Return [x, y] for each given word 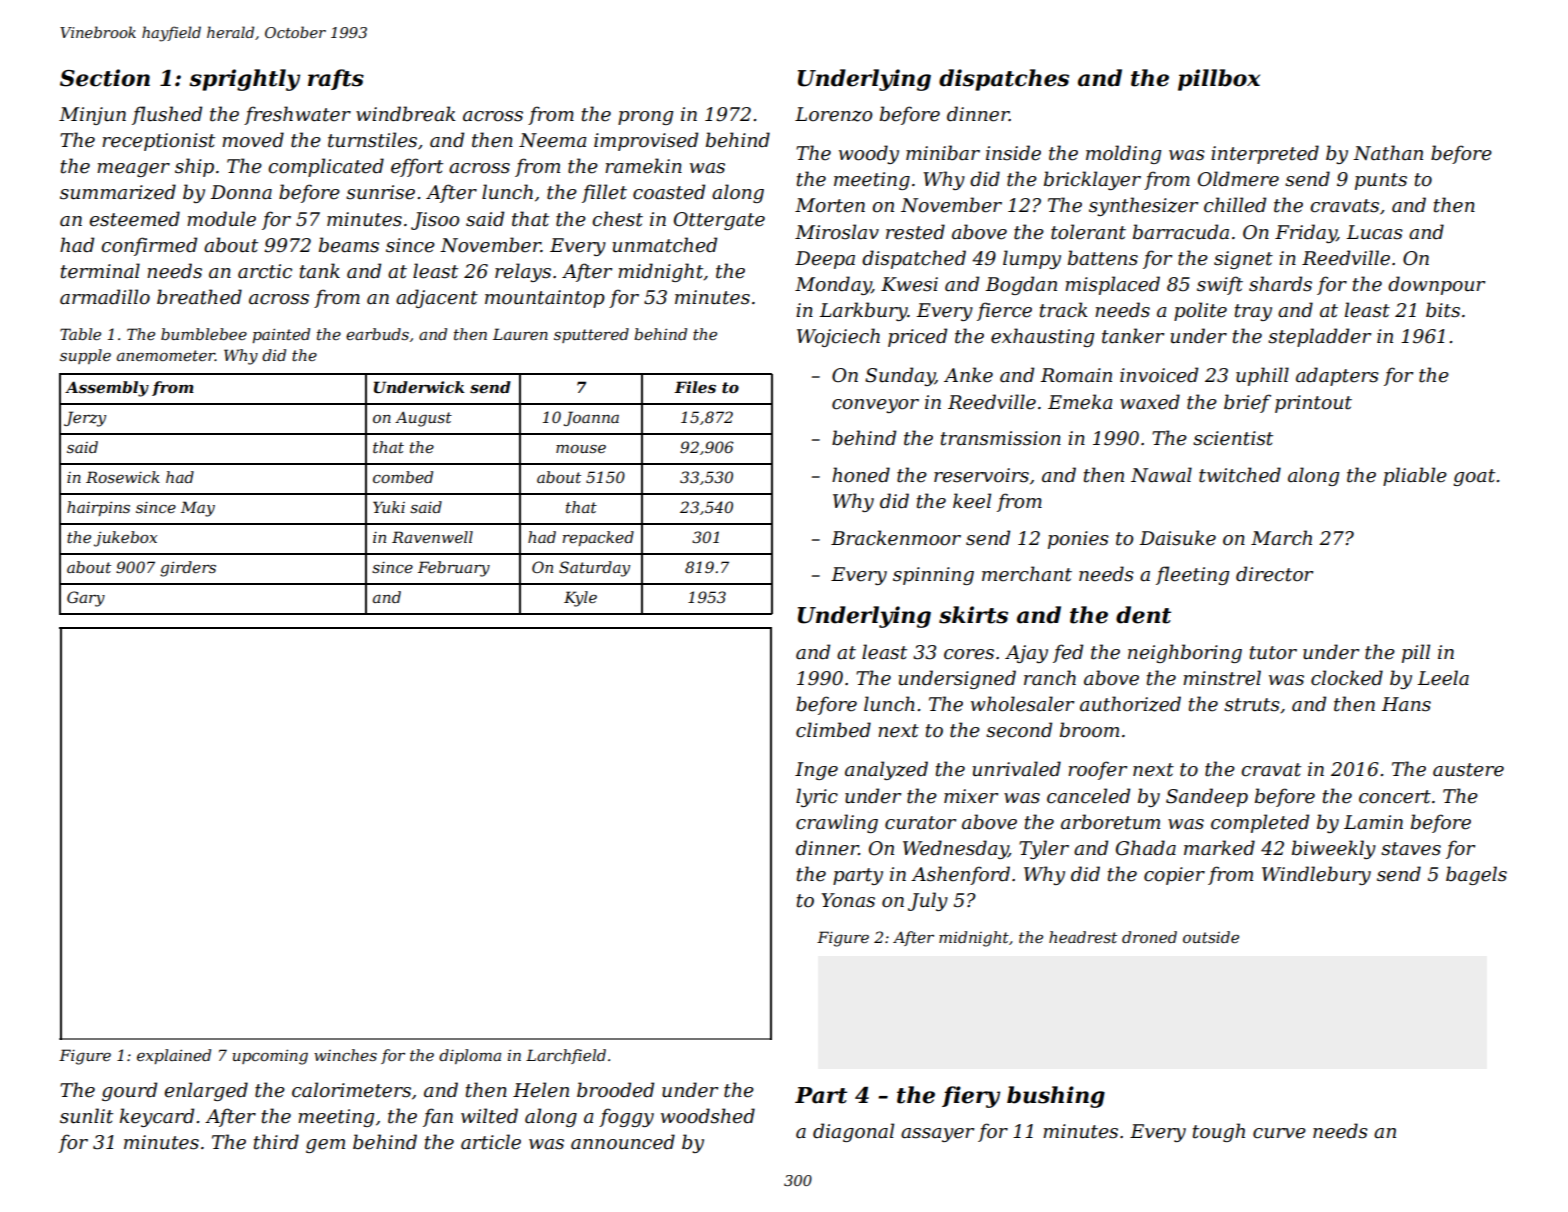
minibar [943, 153]
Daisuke [1177, 538]
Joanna [591, 418]
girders [188, 569]
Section [105, 78]
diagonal [853, 1132]
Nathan [1388, 153]
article [491, 1142]
